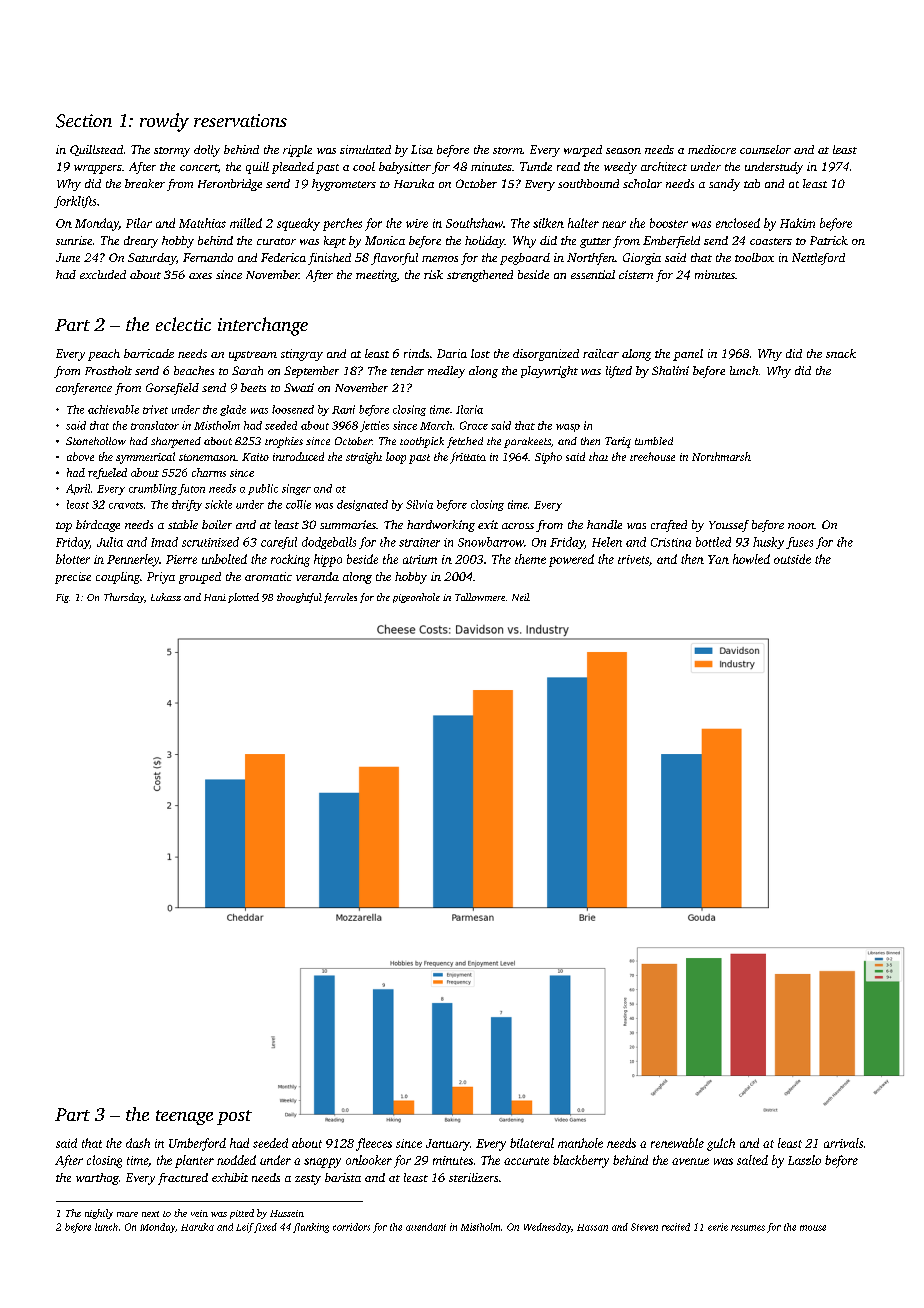  I want to click on mediocre, so click(712, 149).
